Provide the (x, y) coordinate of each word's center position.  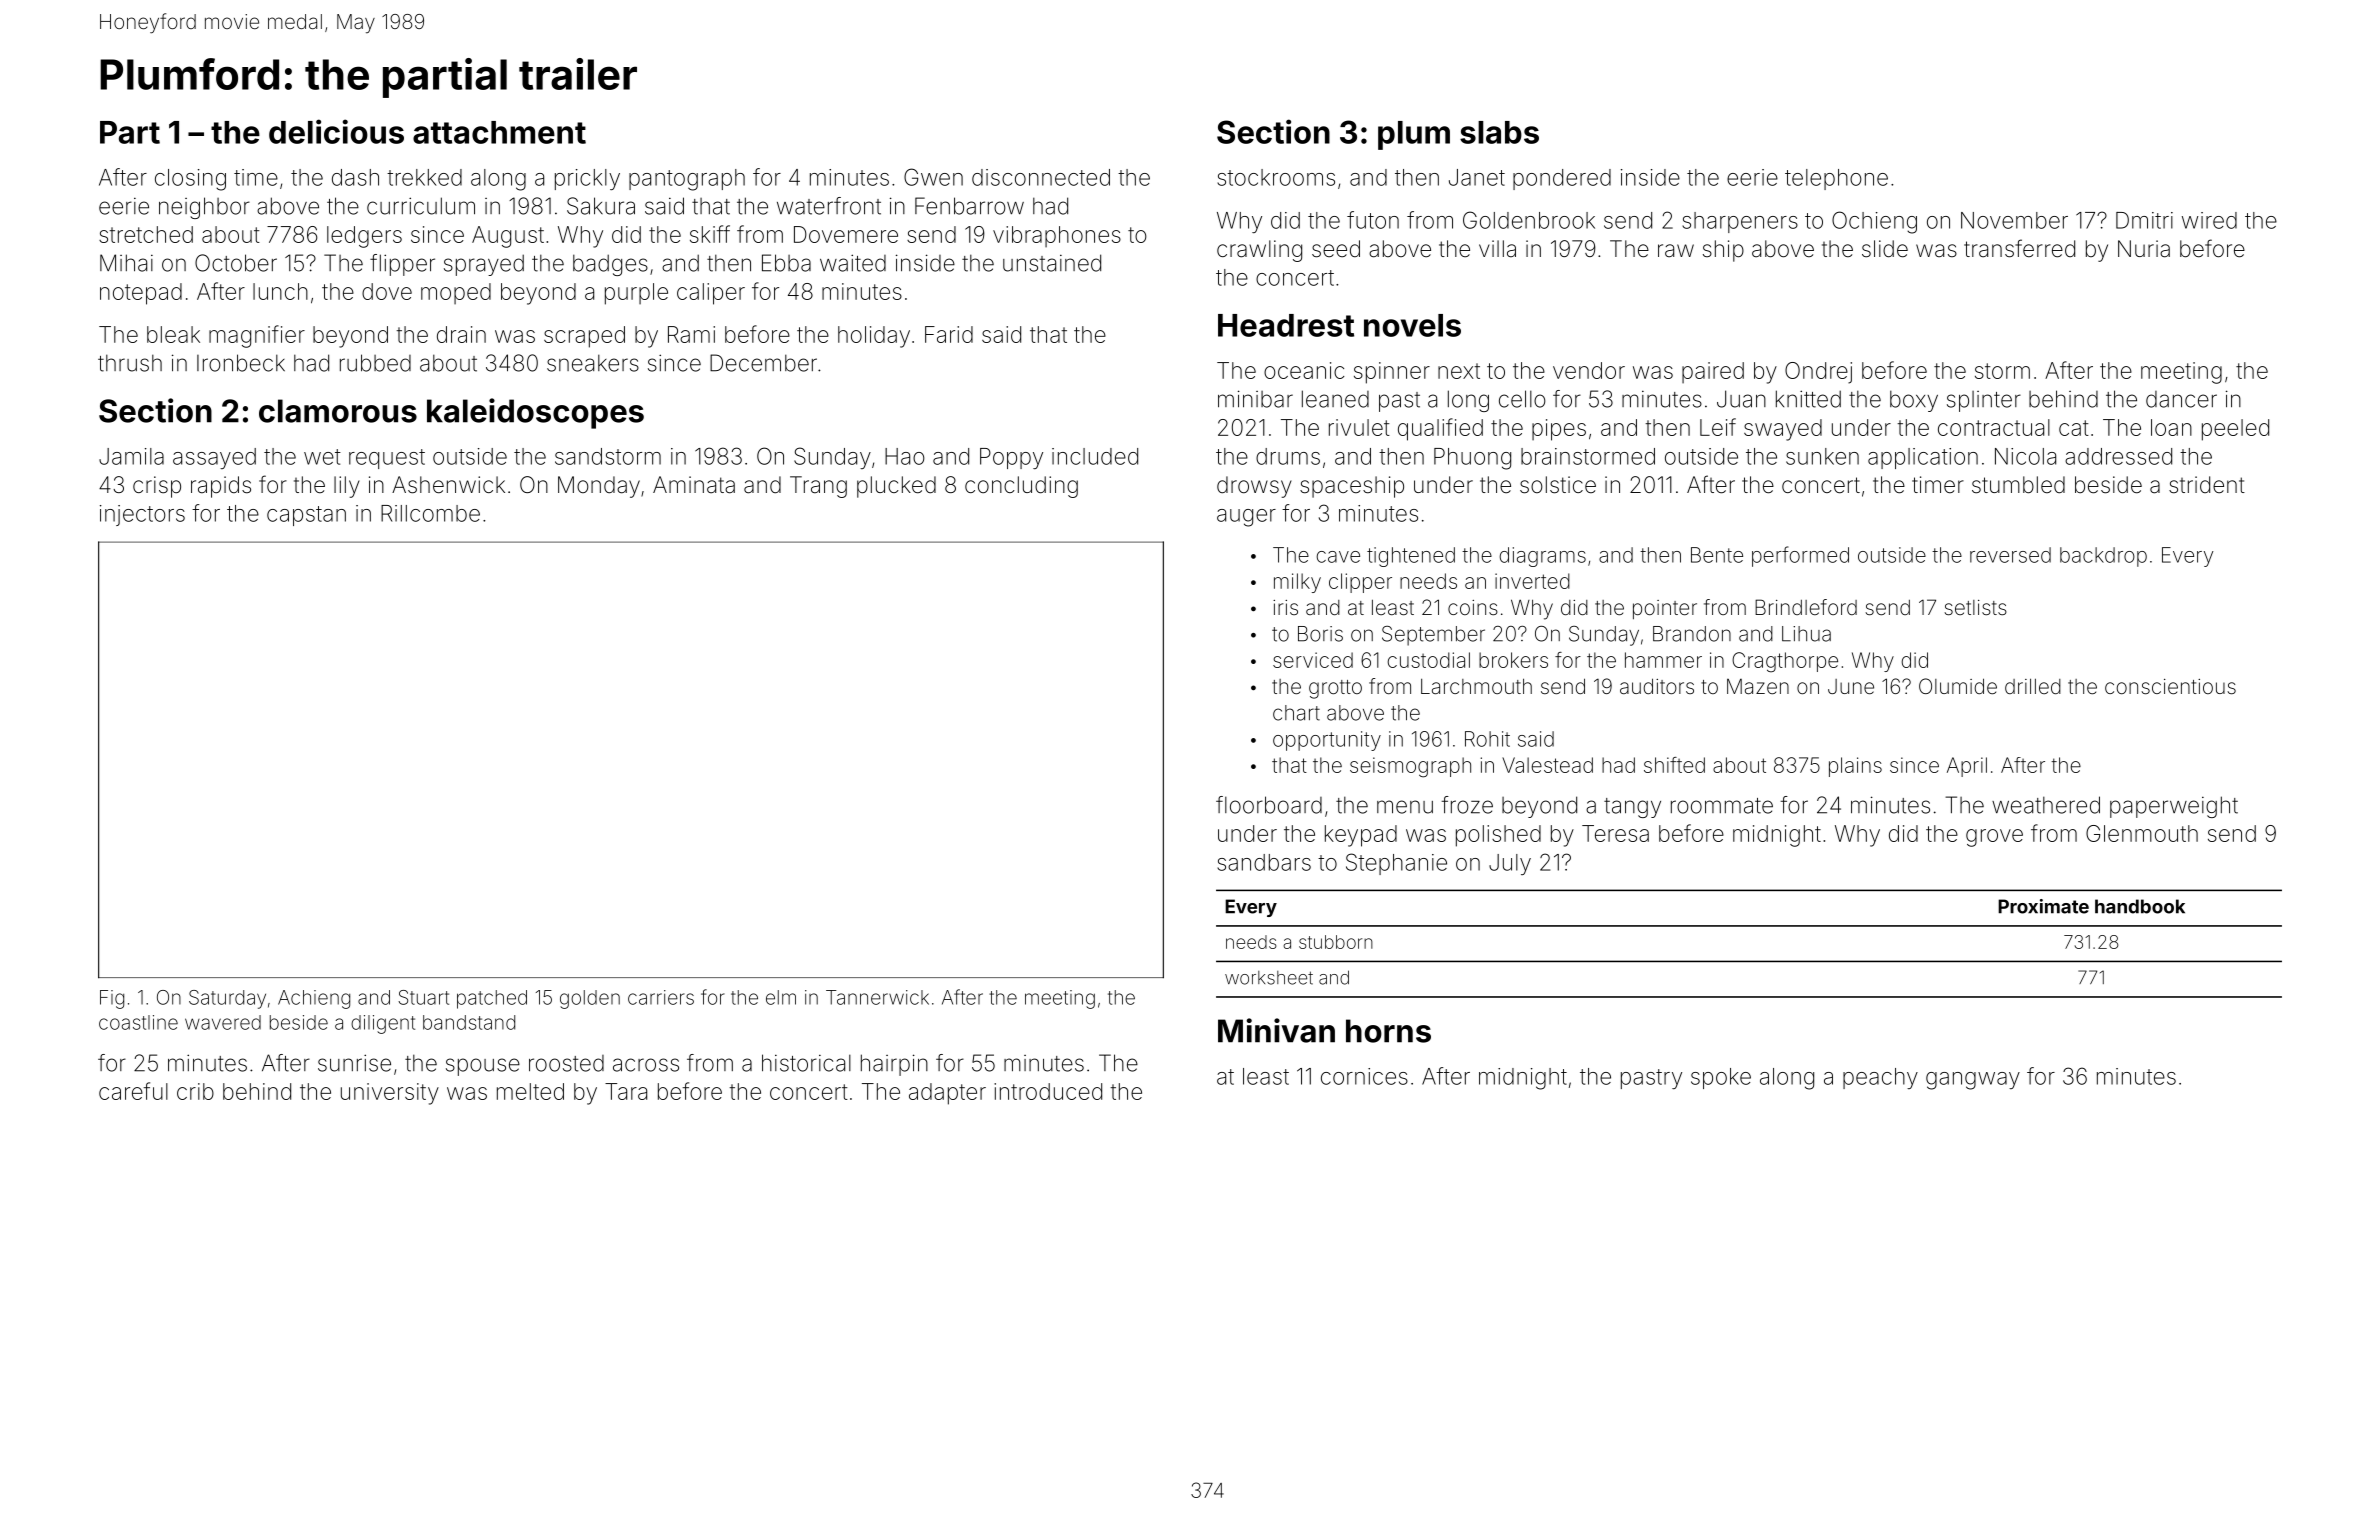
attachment (499, 132)
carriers (661, 997)
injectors (142, 515)
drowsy (1254, 487)
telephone (1836, 179)
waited (853, 263)
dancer (2181, 399)
